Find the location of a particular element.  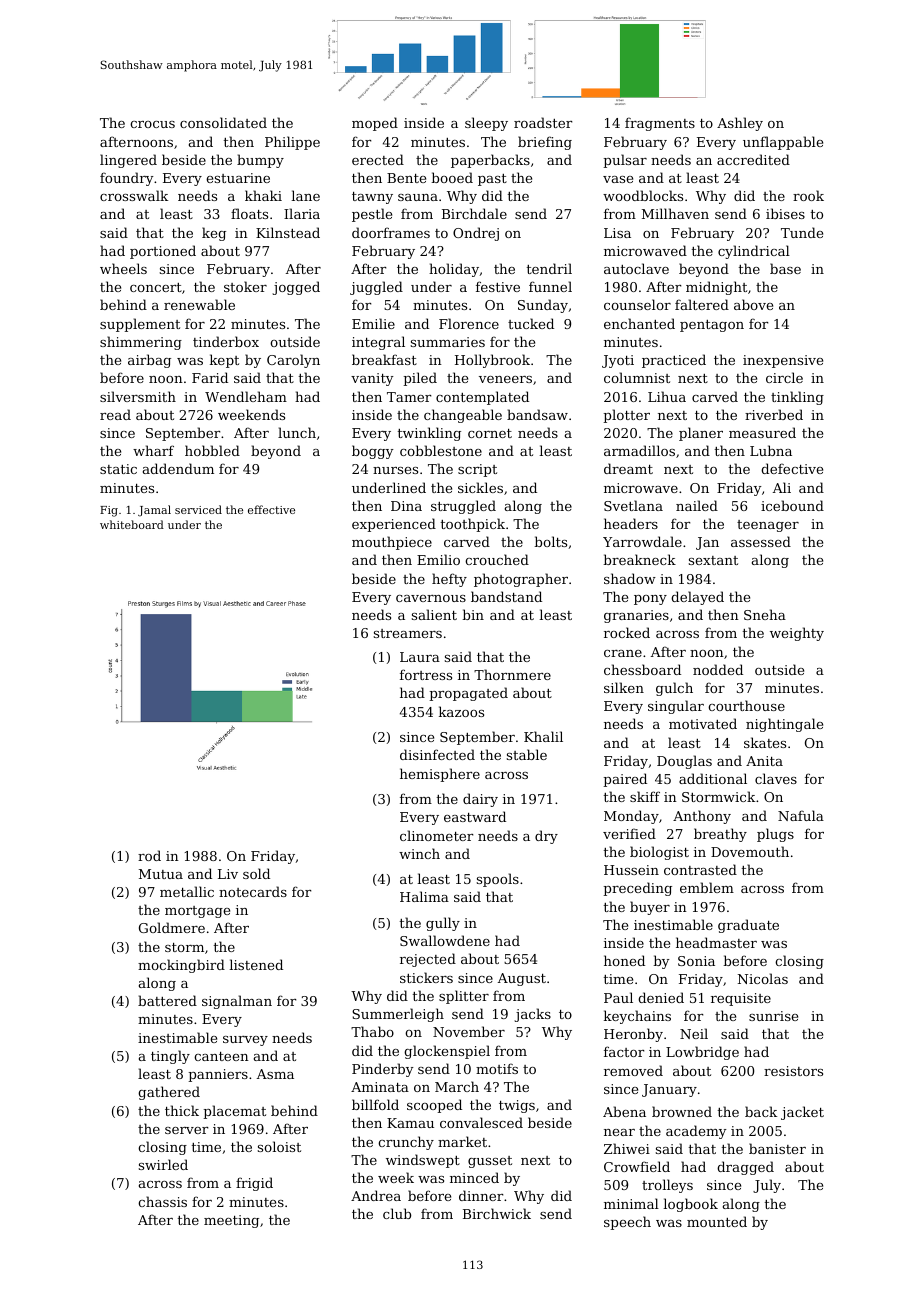

bandsaw is located at coordinates (537, 414).
